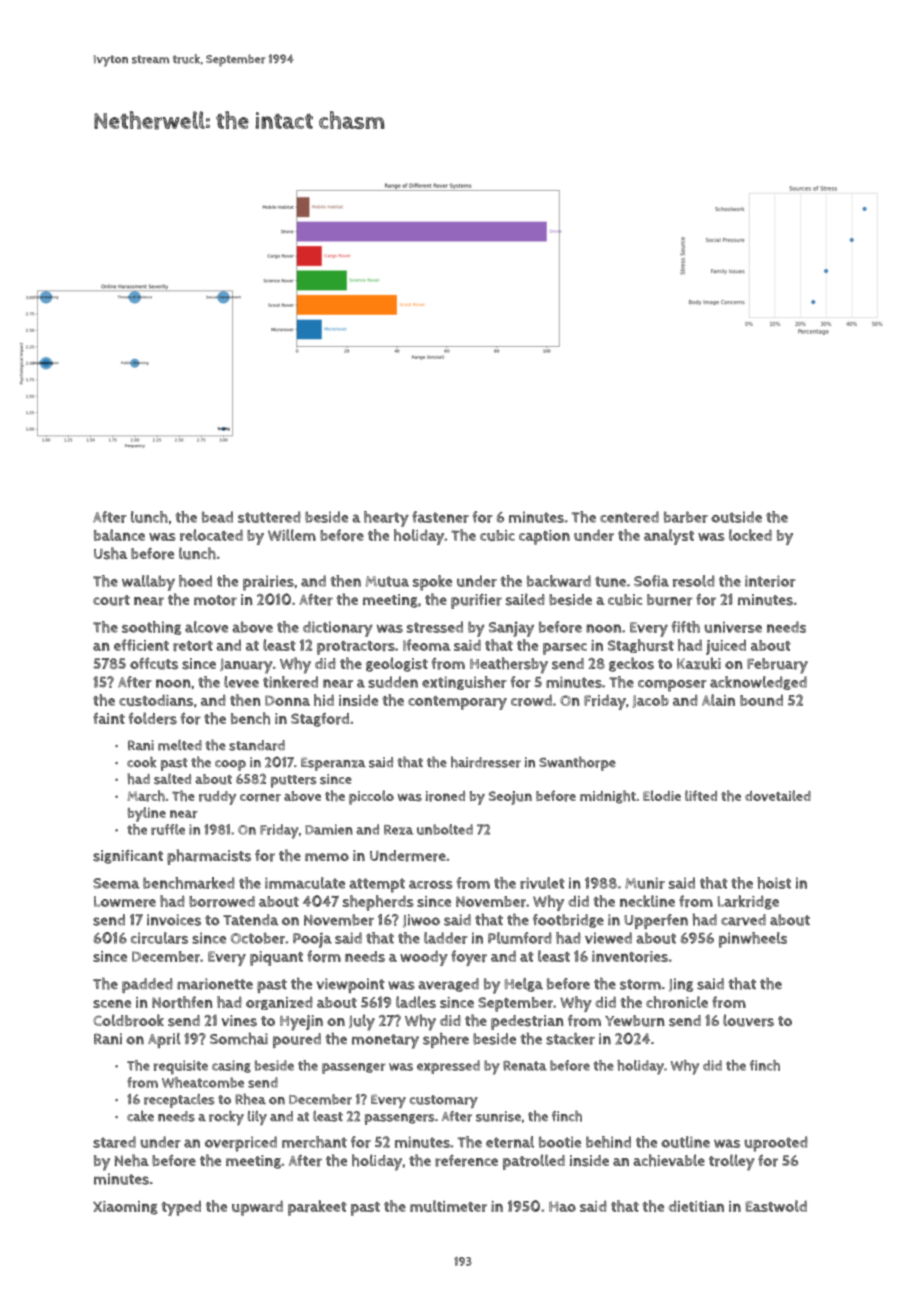 The image size is (908, 1316). I want to click on fastener, so click(440, 517).
